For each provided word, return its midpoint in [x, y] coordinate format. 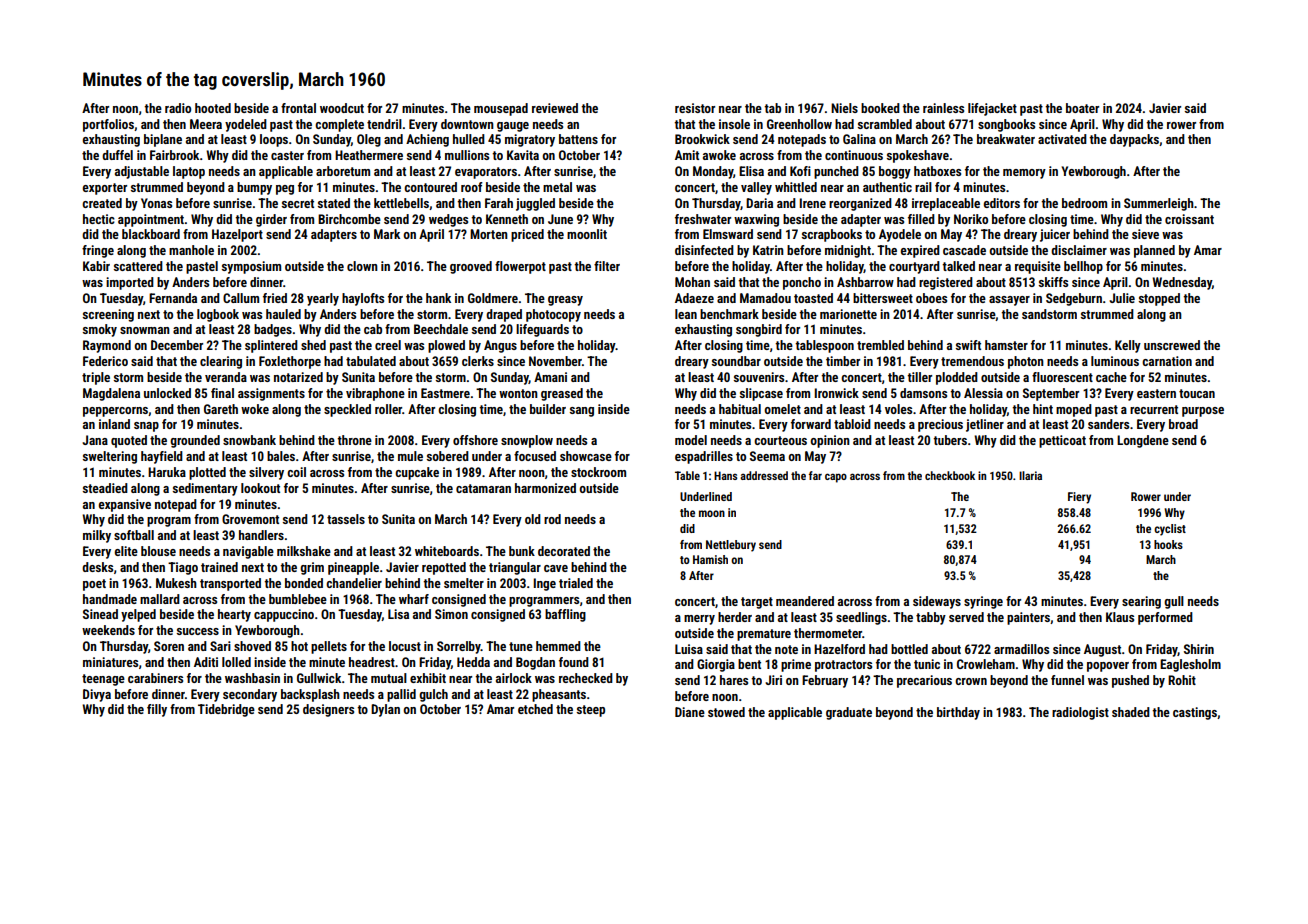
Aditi [206, 662]
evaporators [486, 173]
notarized [298, 377]
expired [920, 251]
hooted [213, 108]
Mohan [692, 282]
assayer [1009, 301]
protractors [843, 666]
